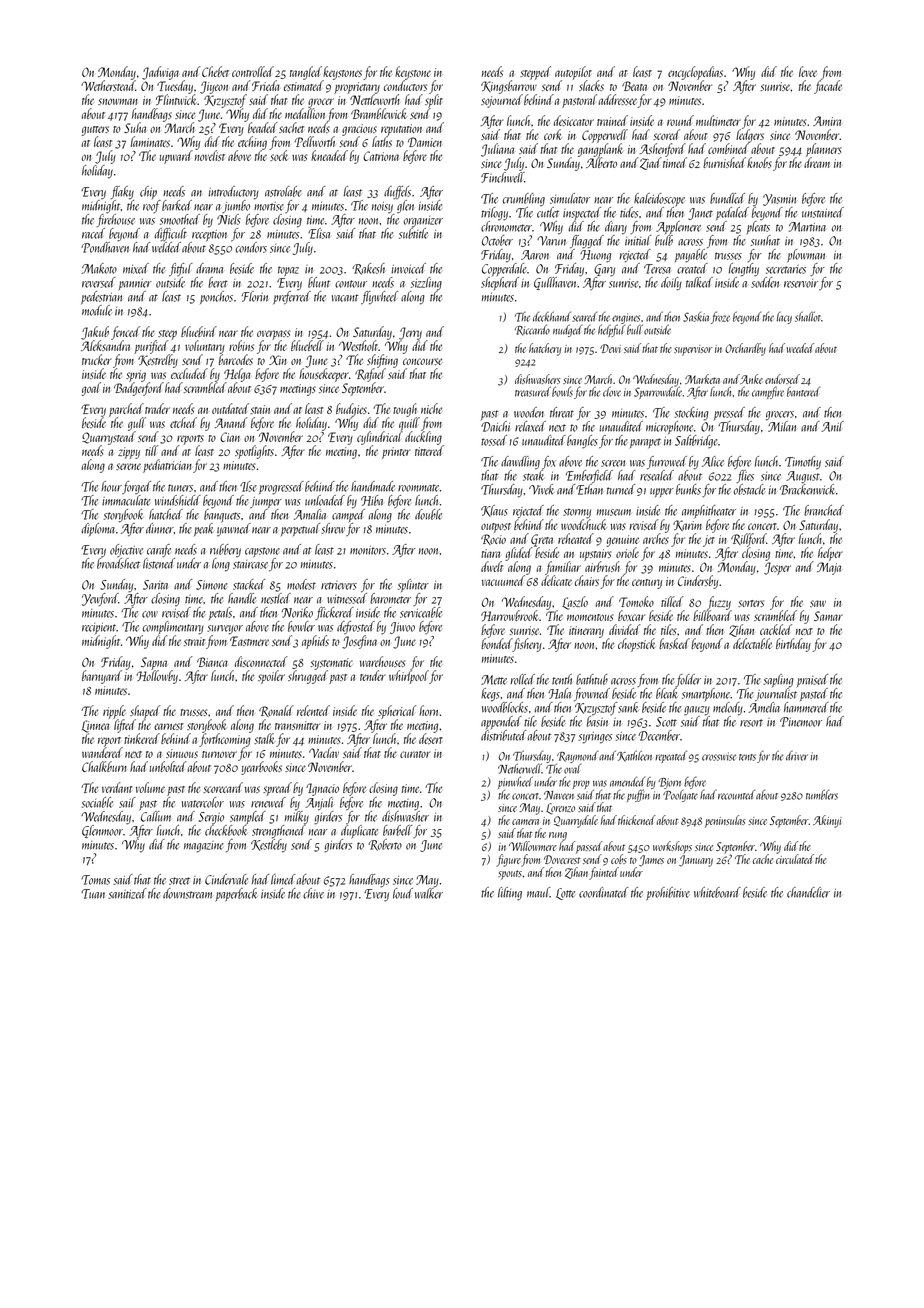 Image resolution: width=924 pixels, height=1308 pixels. I want to click on smoothed, so click(180, 219).
